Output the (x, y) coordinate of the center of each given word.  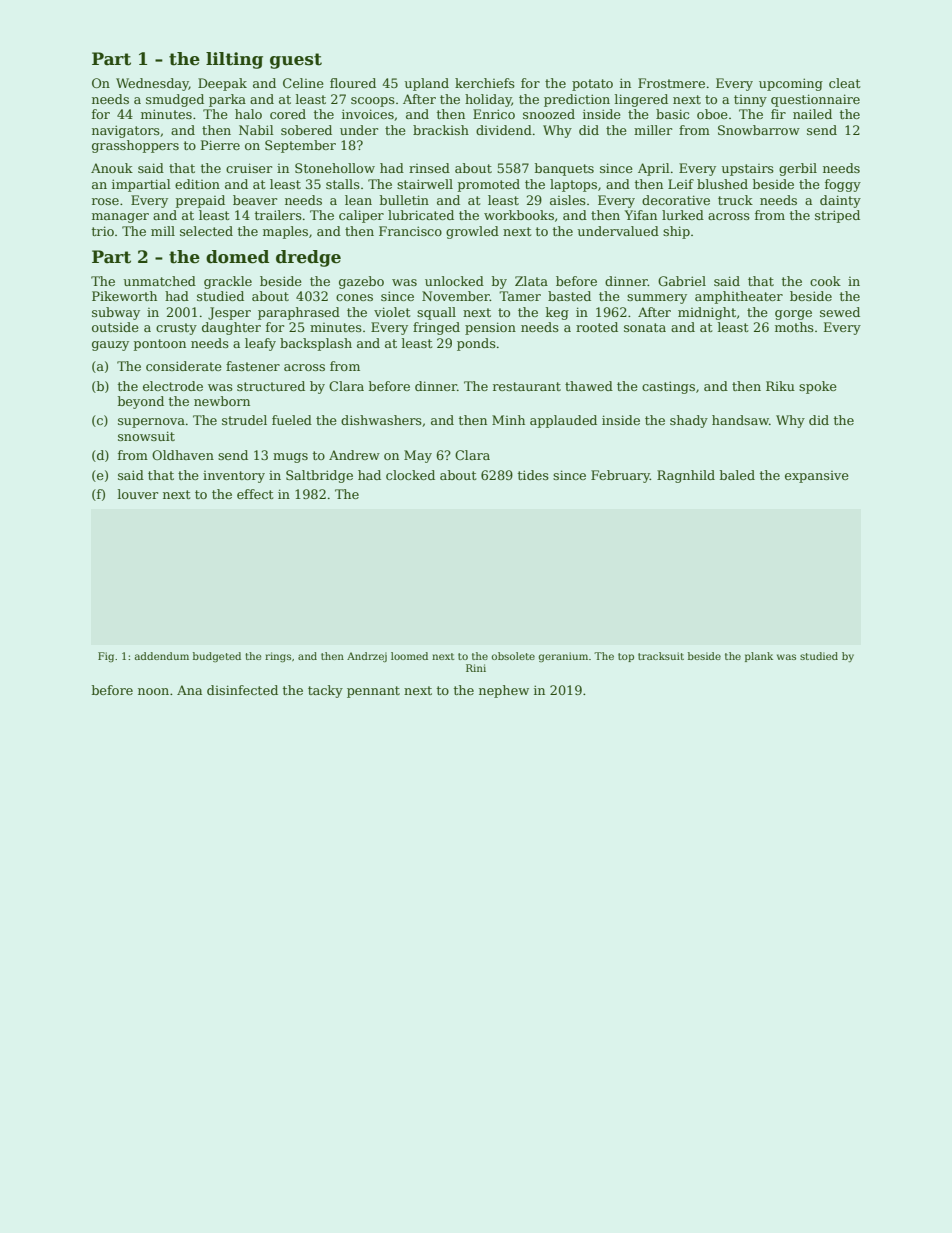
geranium (563, 657)
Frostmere (671, 83)
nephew (504, 691)
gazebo (361, 282)
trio (103, 231)
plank (759, 657)
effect (255, 494)
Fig (106, 657)
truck (735, 200)
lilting (234, 60)
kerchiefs (485, 83)
